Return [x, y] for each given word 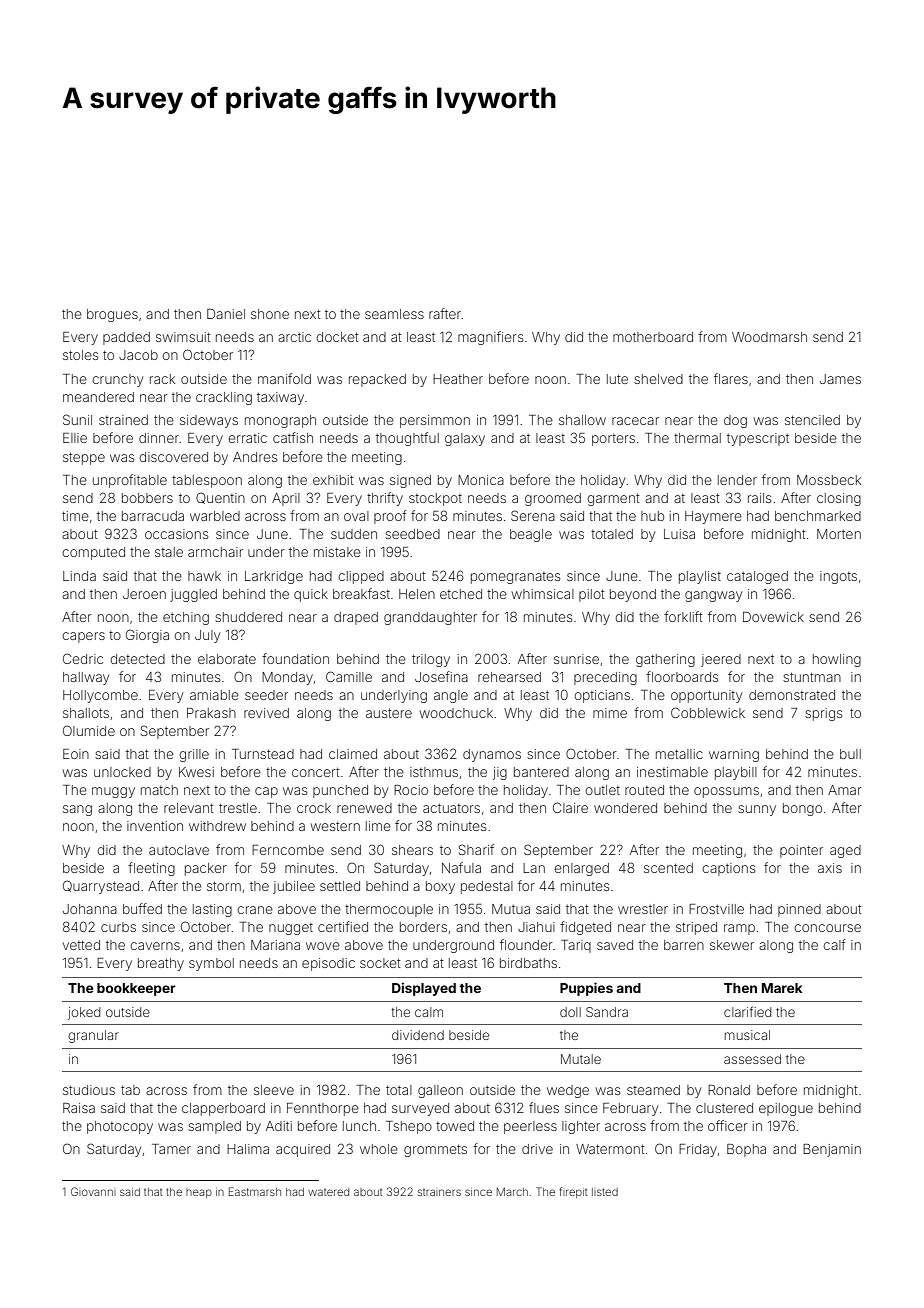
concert [316, 772]
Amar [845, 790]
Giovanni [93, 1191]
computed [94, 553]
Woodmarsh [769, 337]
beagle [531, 535]
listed [605, 1192]
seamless [394, 314]
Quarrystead [101, 887]
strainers [439, 1192]
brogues [112, 315]
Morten [839, 534]
